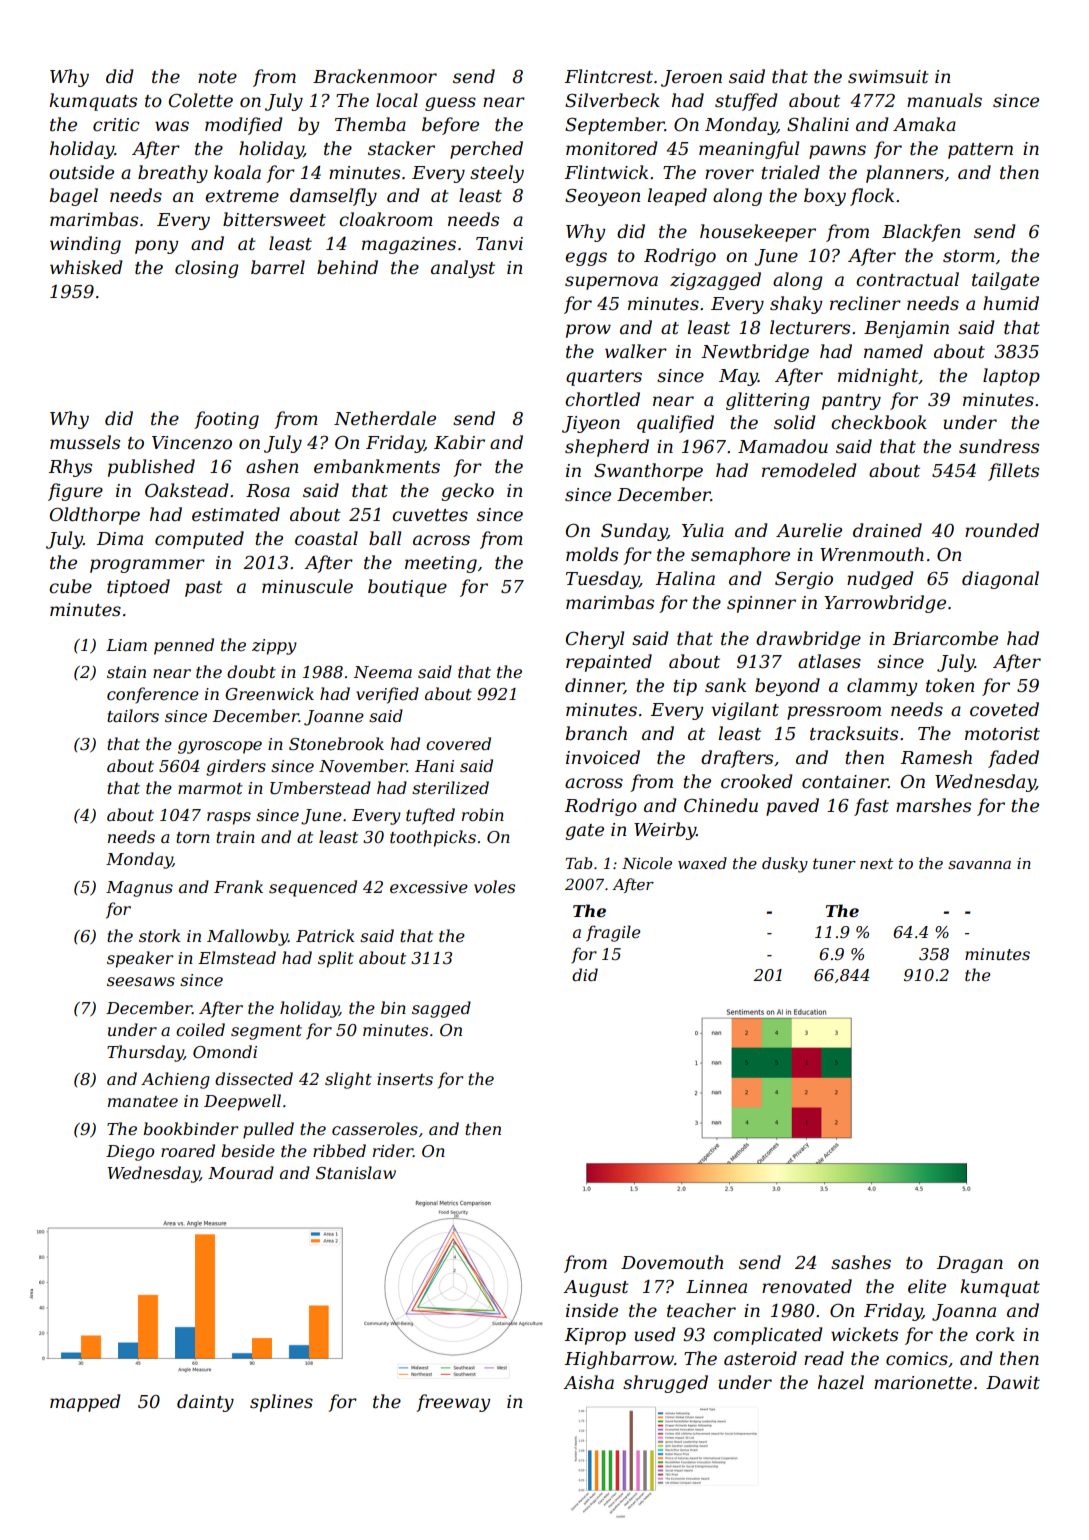 The height and width of the page is (1540, 1089). I want to click on cloakroom, so click(386, 219).
